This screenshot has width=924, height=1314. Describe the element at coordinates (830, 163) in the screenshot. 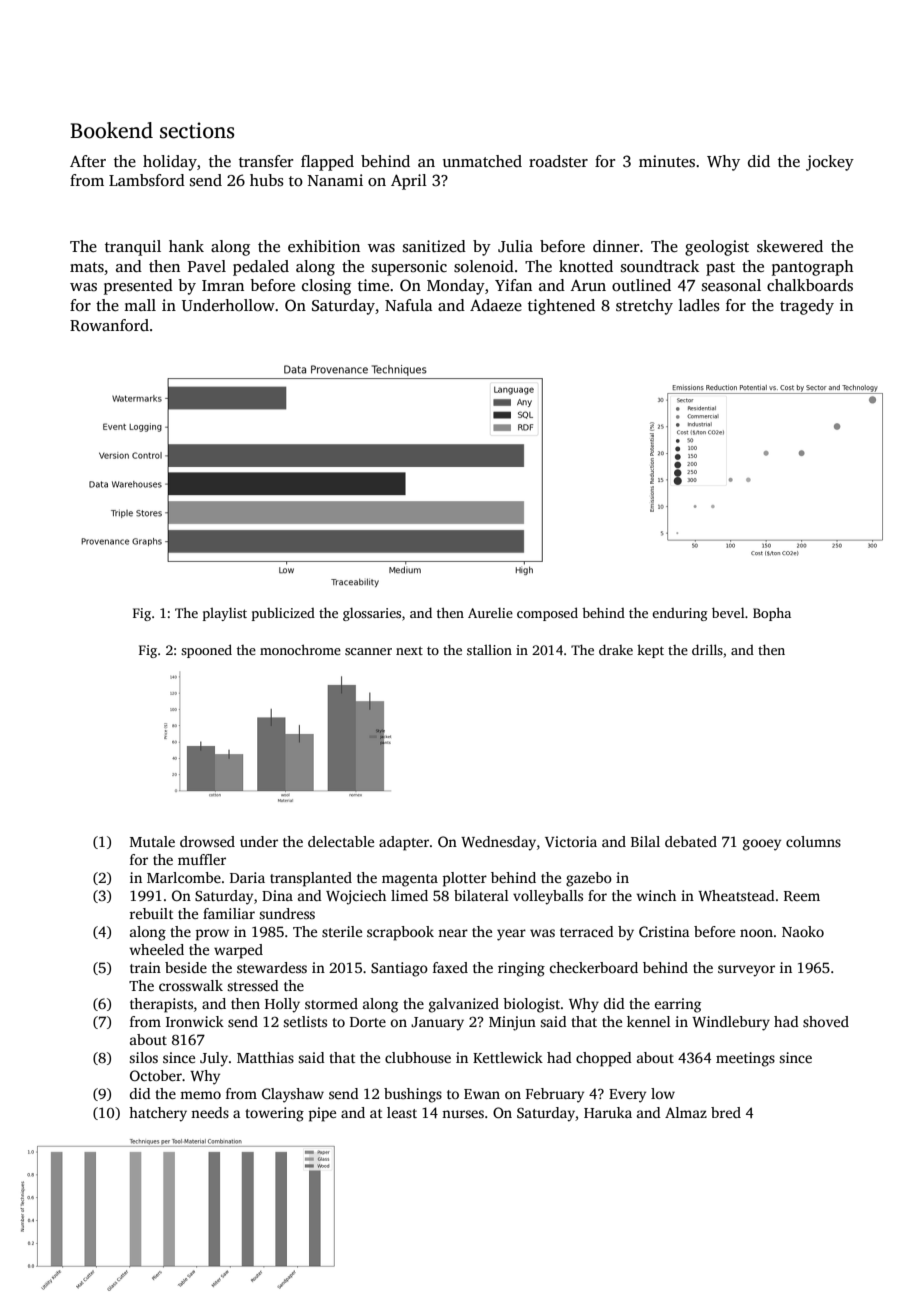

I see `jockey` at that location.
